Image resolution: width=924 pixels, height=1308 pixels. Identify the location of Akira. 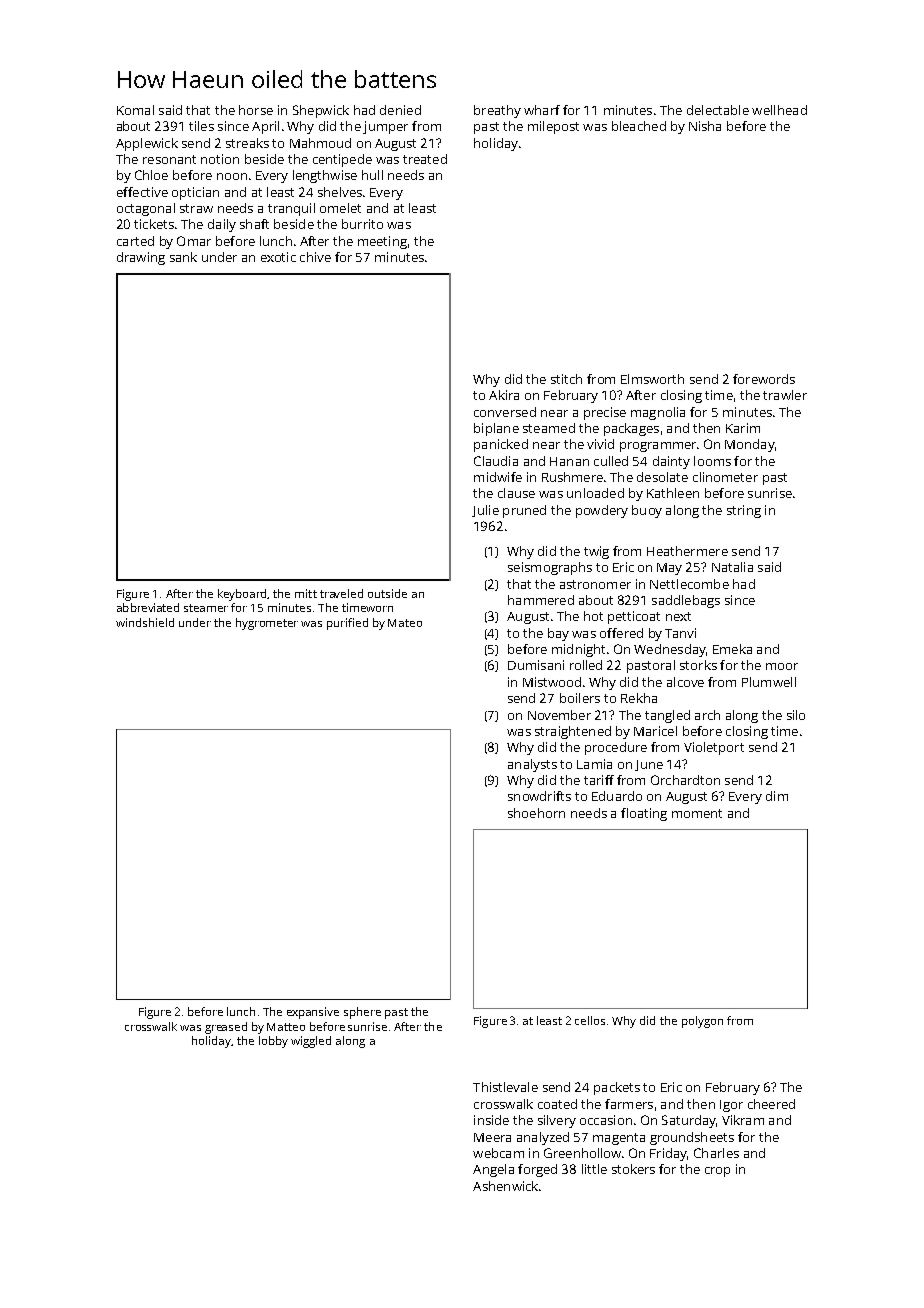
(504, 395).
